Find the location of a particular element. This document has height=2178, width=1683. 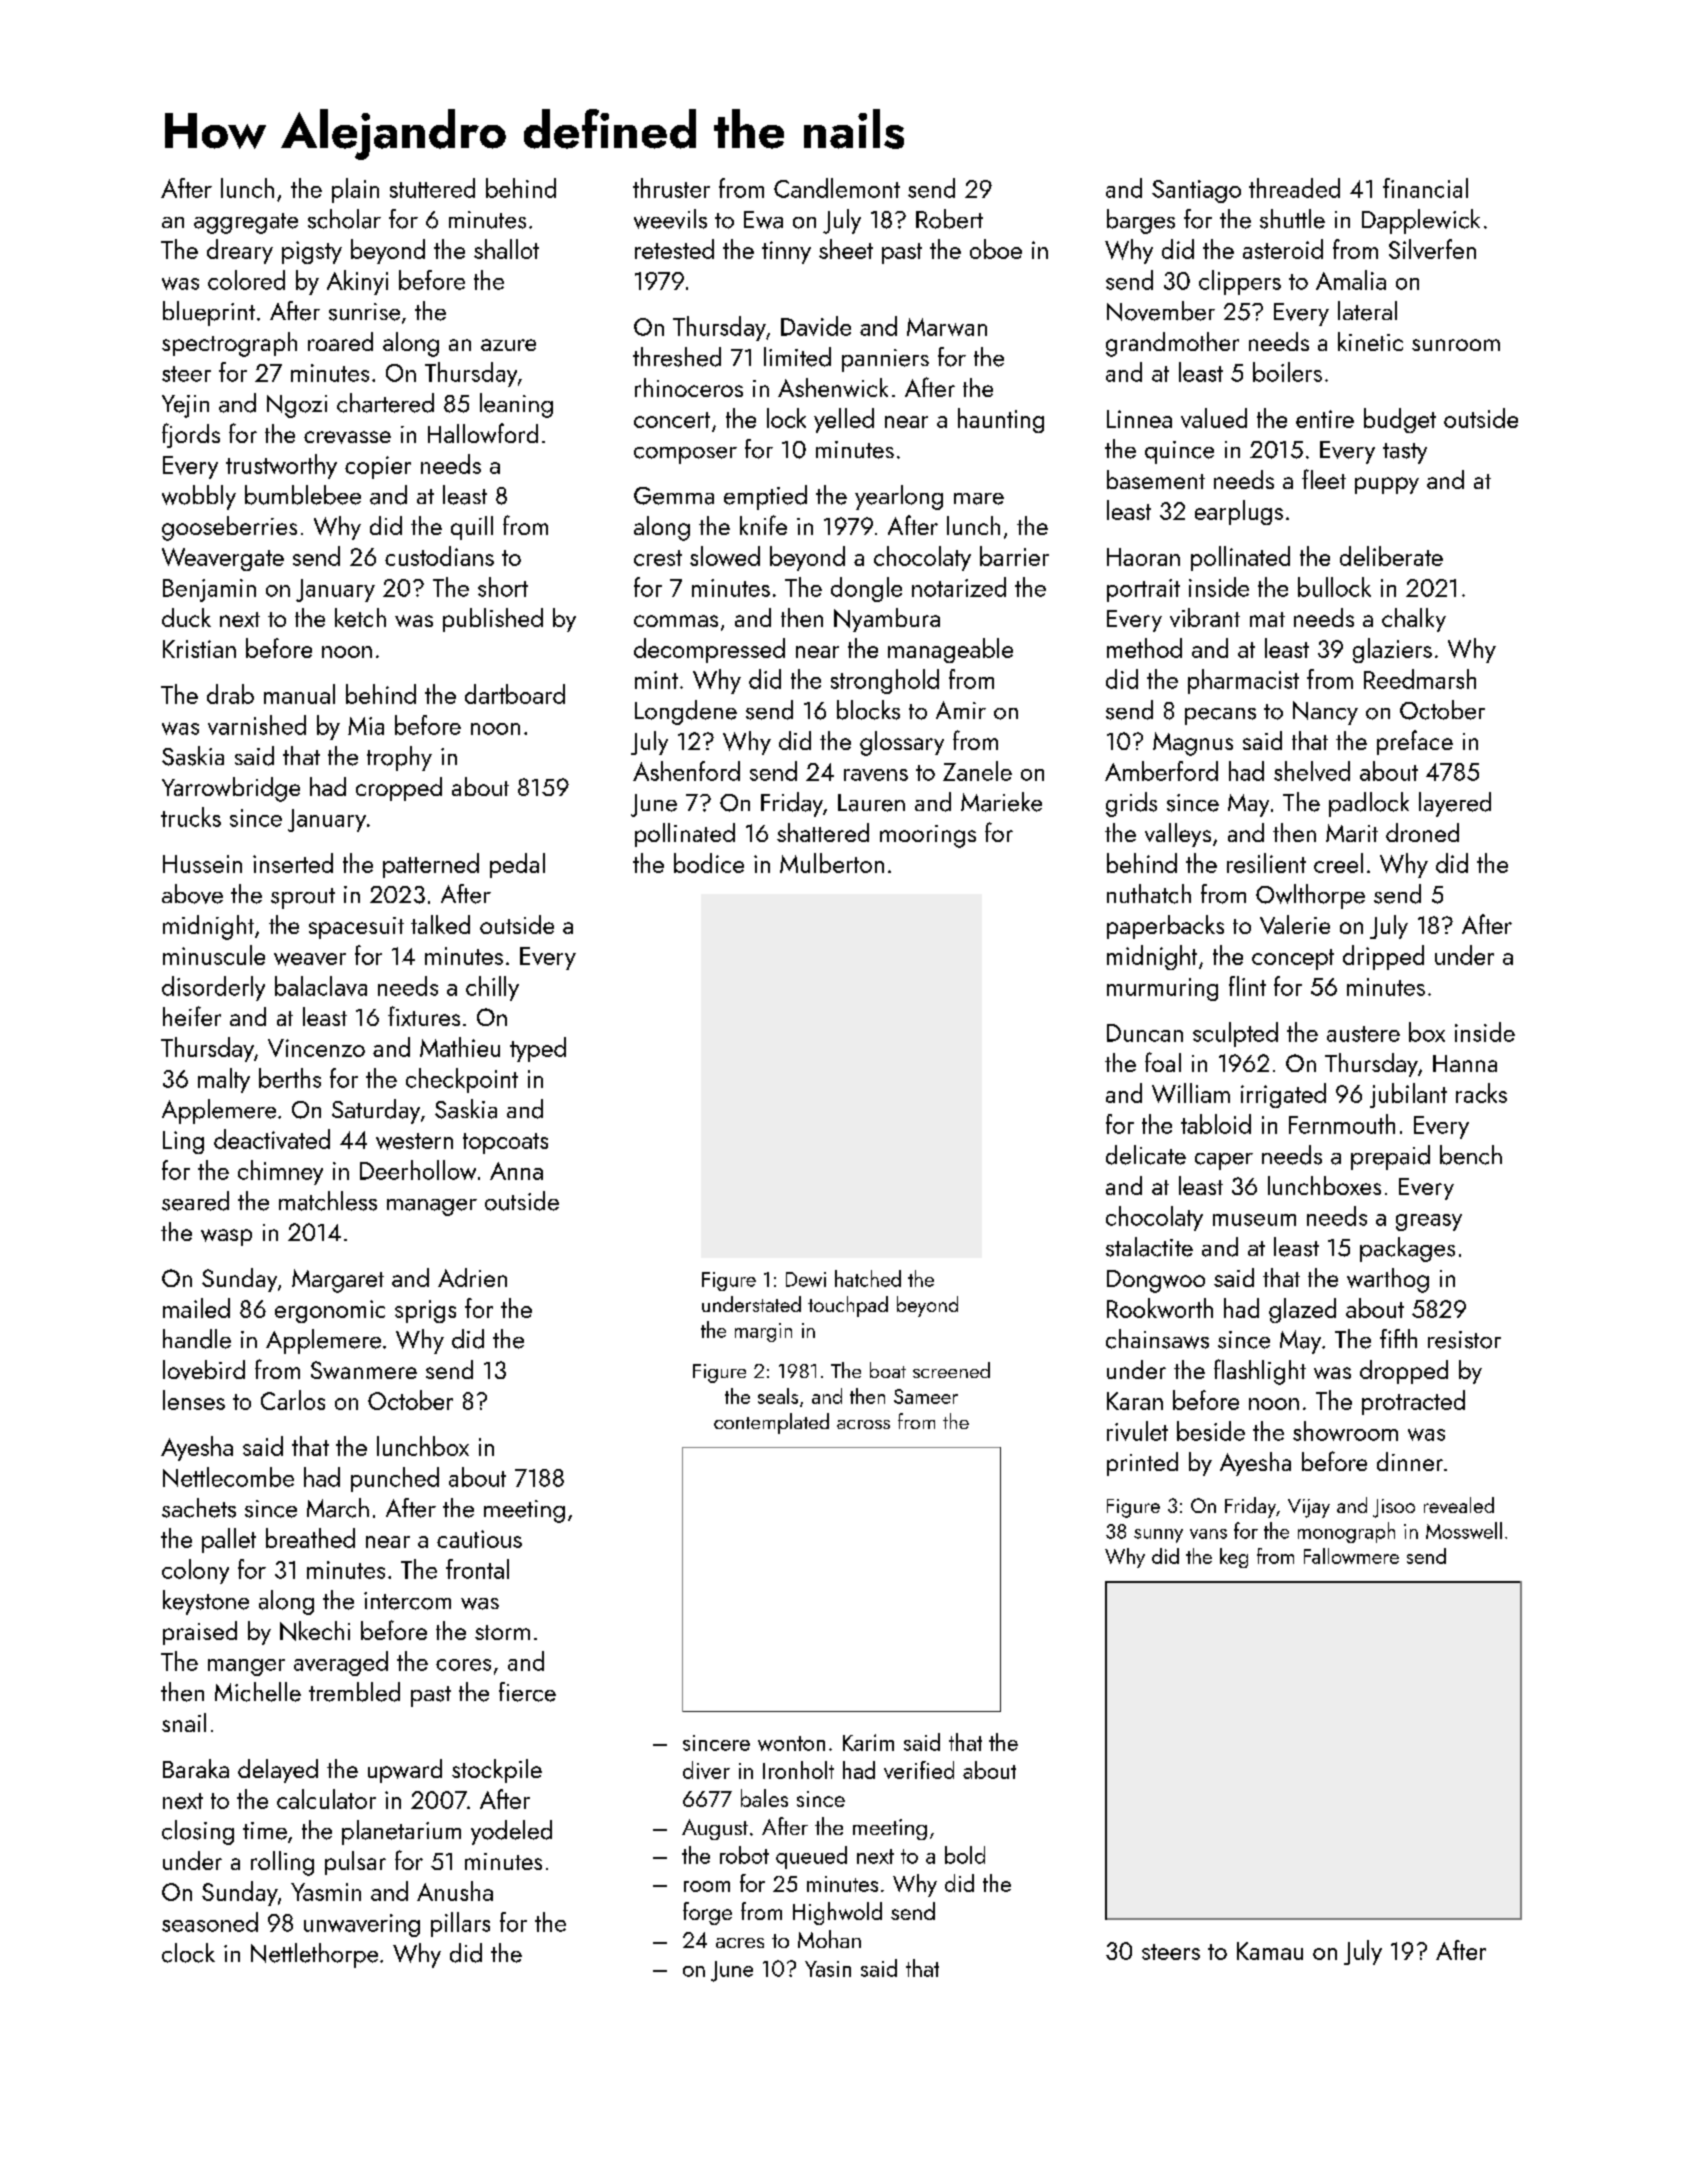

stuttered is located at coordinates (432, 188).
